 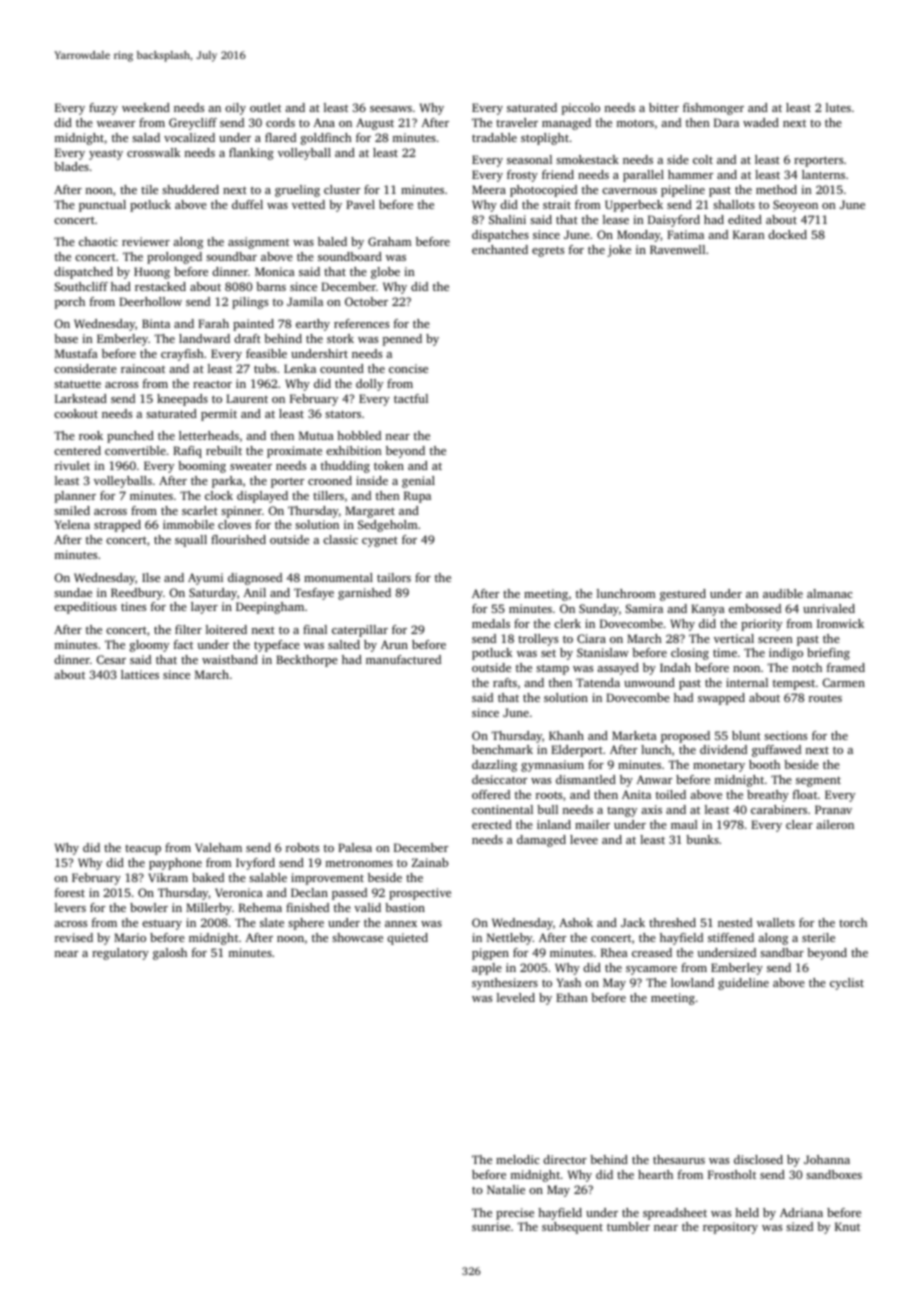 I want to click on Vikram, so click(x=168, y=877).
